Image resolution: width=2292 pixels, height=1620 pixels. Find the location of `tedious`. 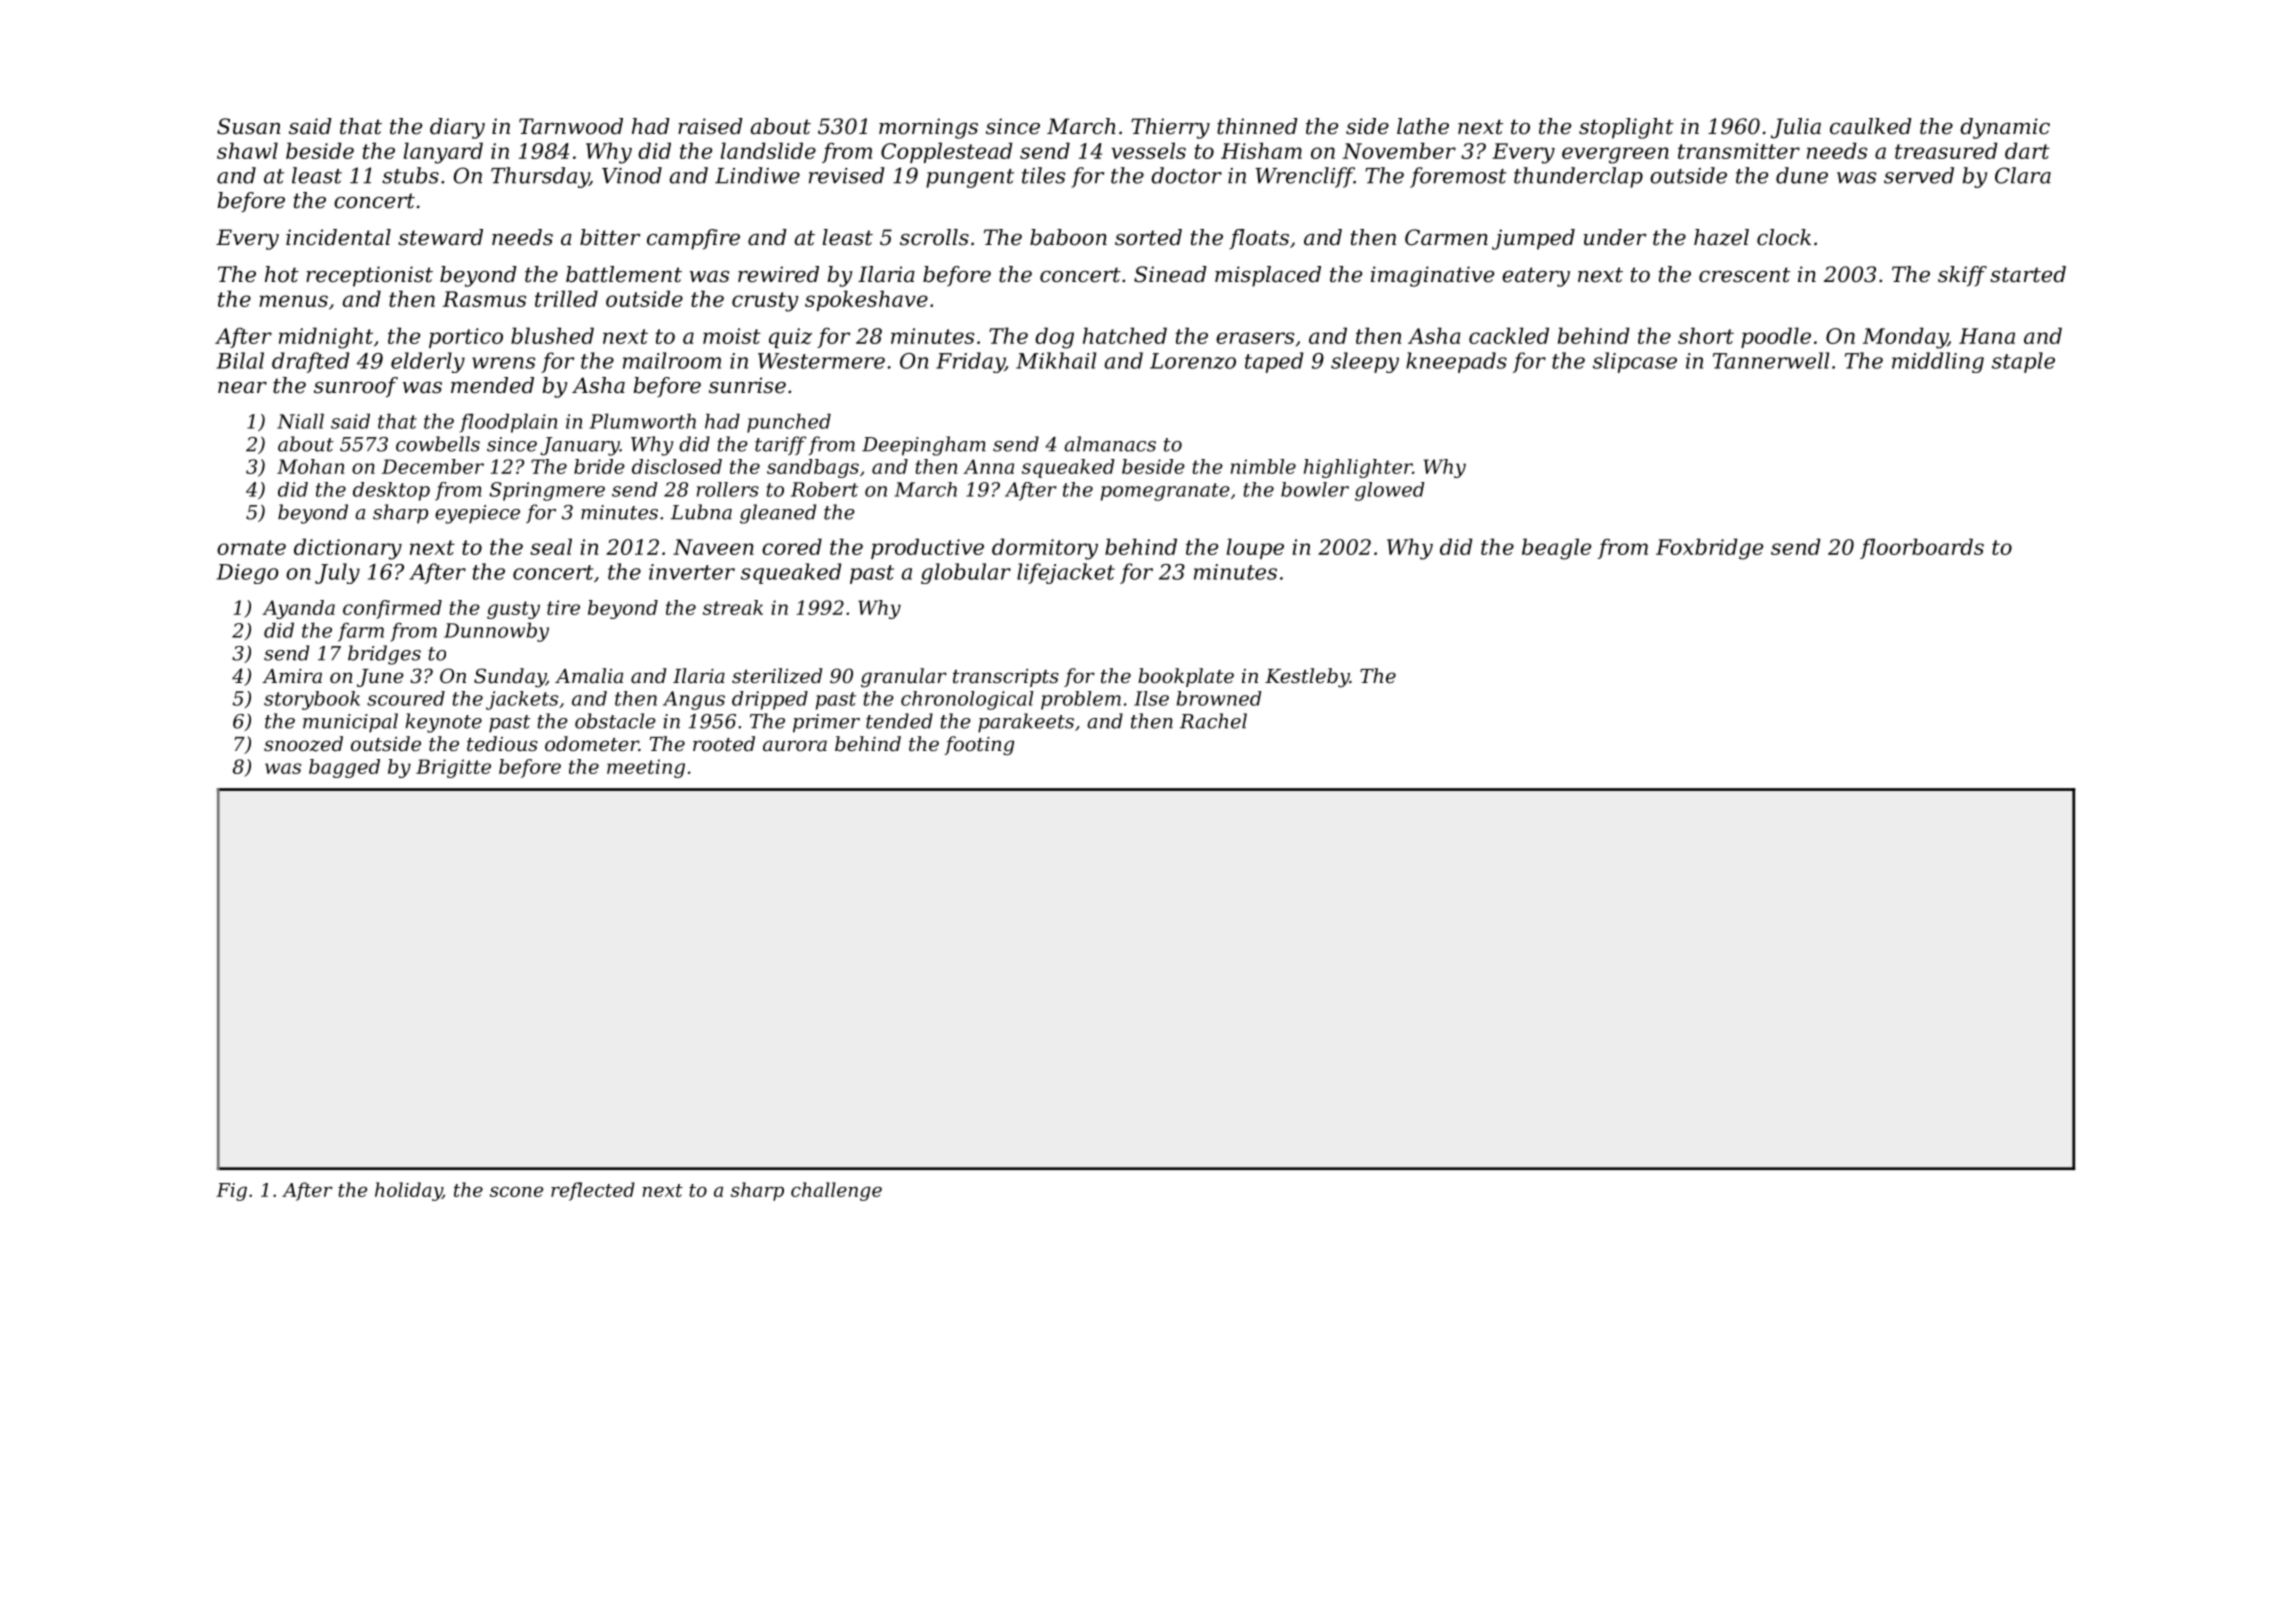

tedious is located at coordinates (502, 744).
